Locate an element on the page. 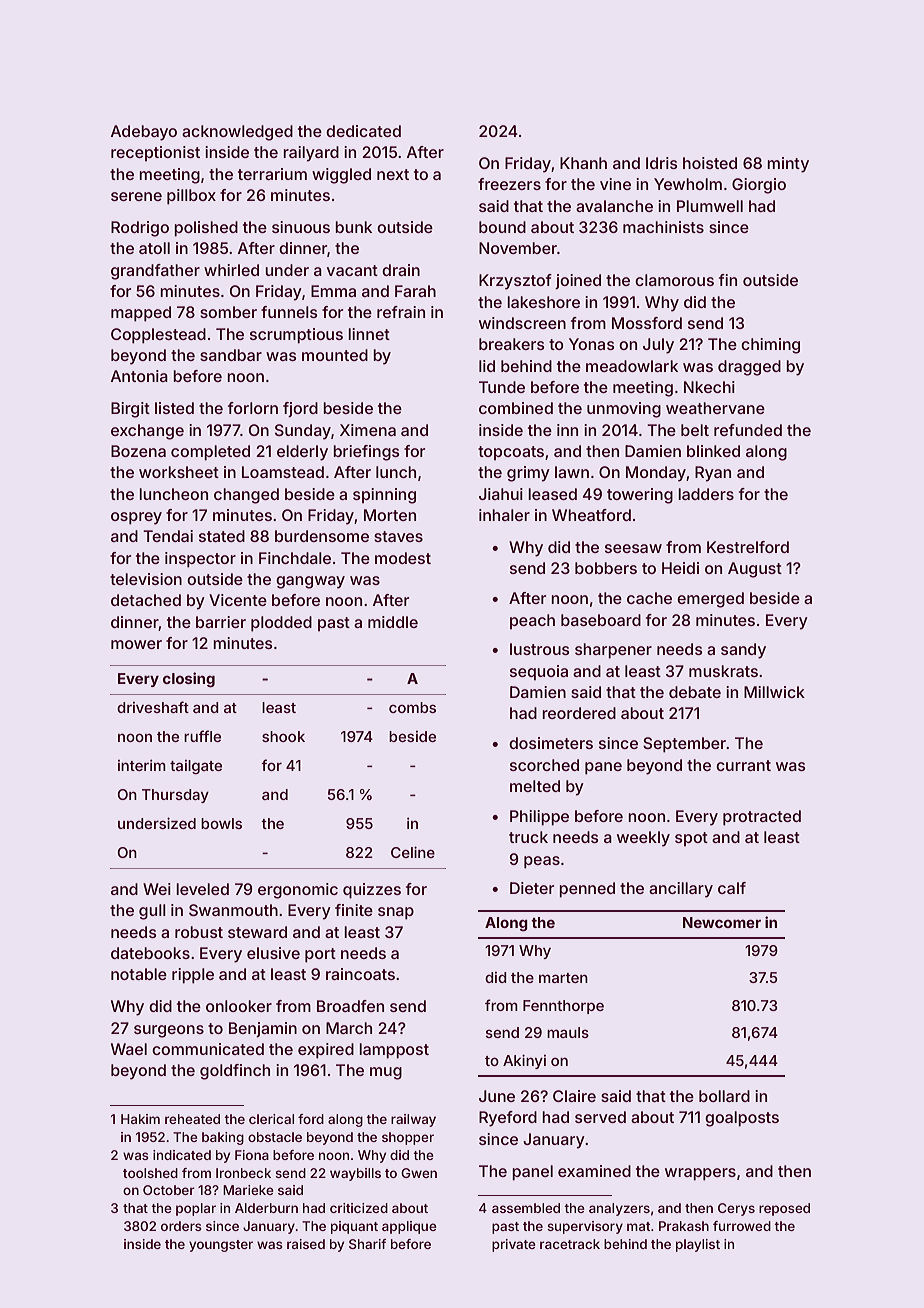 The height and width of the page is (1308, 924). serene is located at coordinates (136, 196).
